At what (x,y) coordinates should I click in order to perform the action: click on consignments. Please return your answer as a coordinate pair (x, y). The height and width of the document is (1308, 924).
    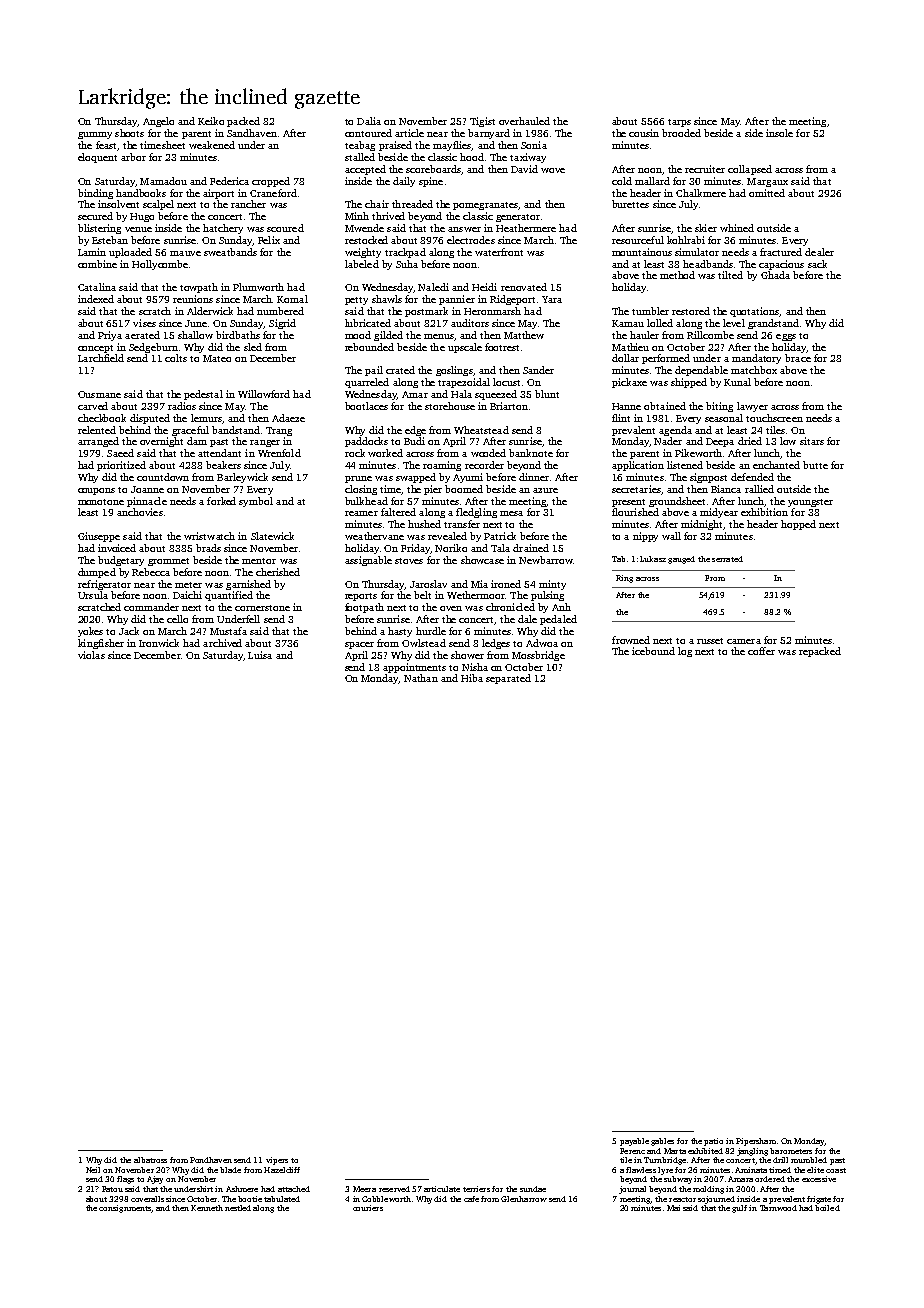
    Looking at the image, I should click on (125, 1209).
